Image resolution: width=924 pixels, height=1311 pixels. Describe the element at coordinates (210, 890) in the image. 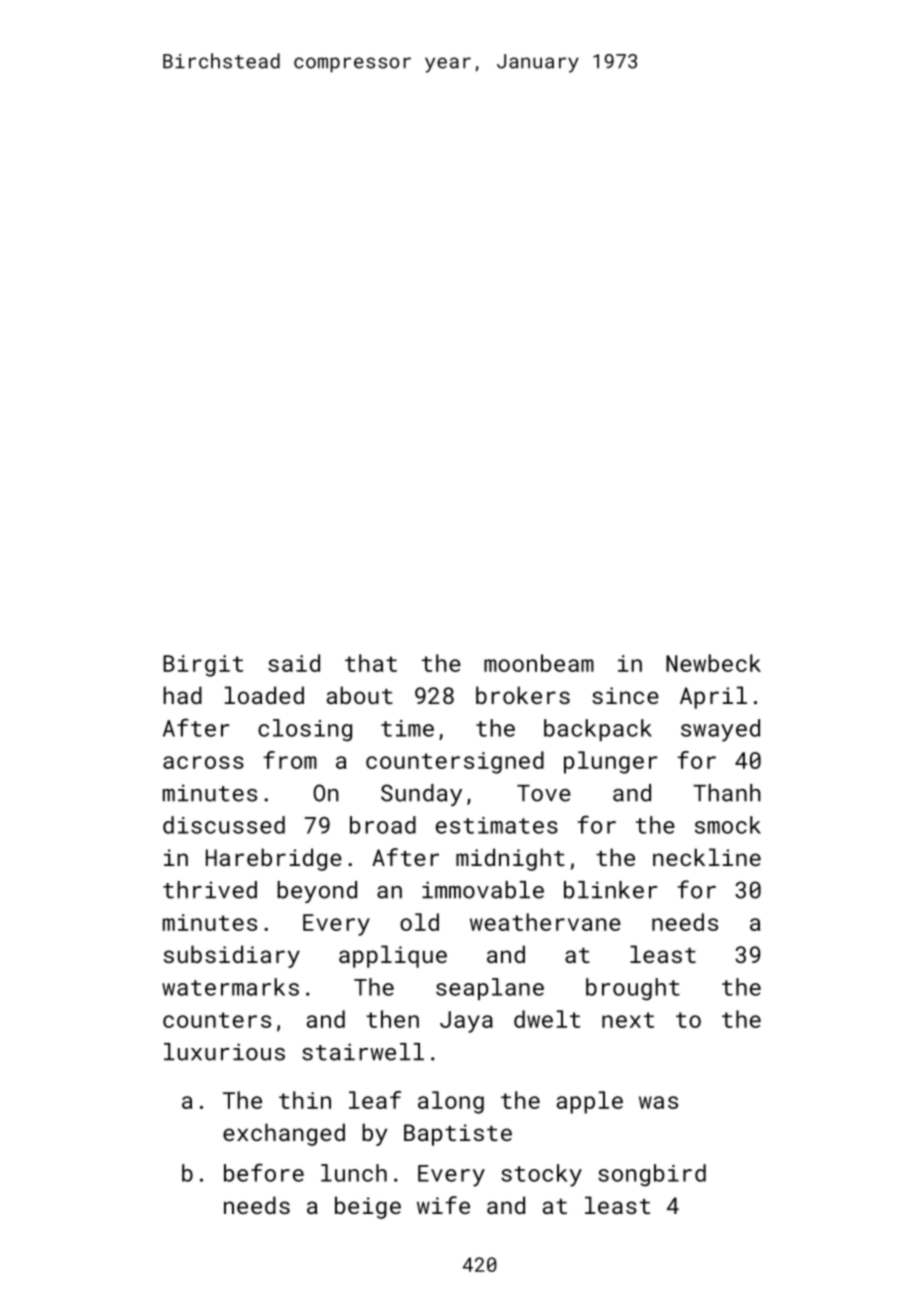

I see `thrived` at that location.
